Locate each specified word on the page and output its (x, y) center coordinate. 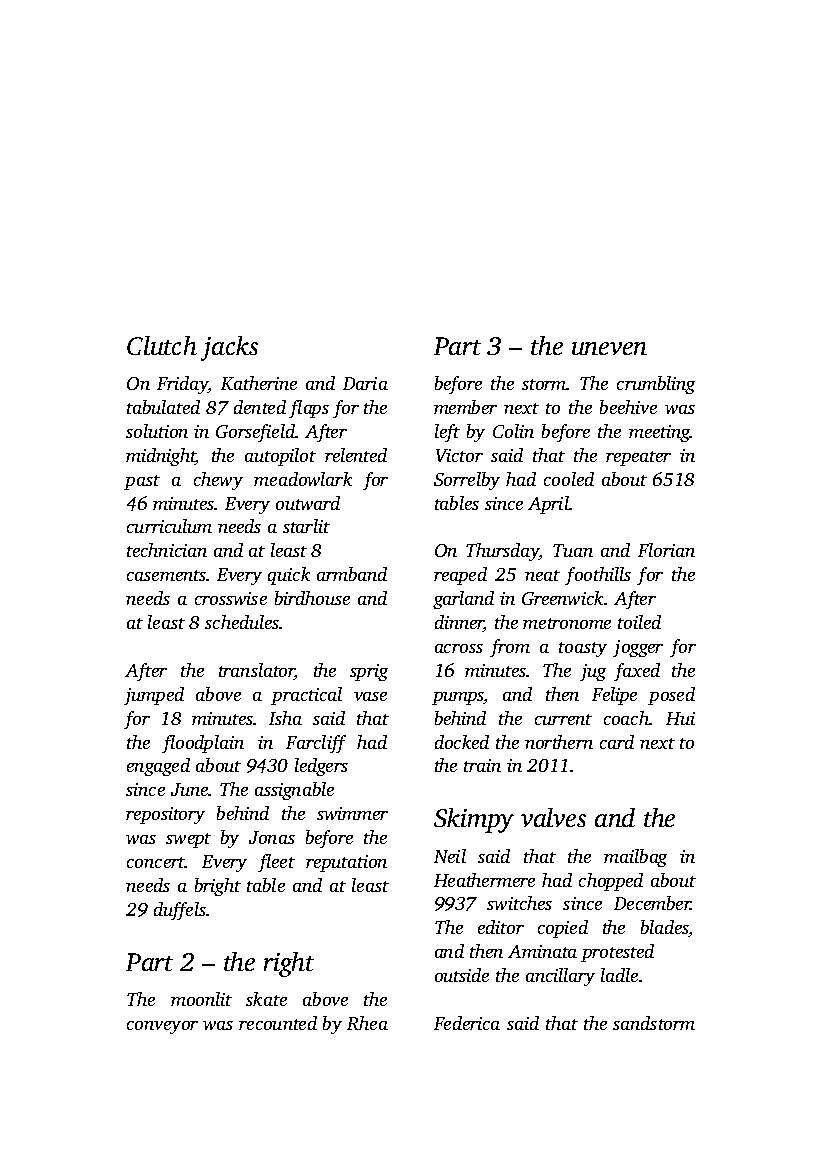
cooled (569, 479)
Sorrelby (467, 481)
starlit (306, 526)
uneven (609, 348)
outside (462, 975)
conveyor (162, 1027)
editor (501, 927)
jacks (229, 348)
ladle (619, 975)
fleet (276, 863)
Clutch (162, 345)
